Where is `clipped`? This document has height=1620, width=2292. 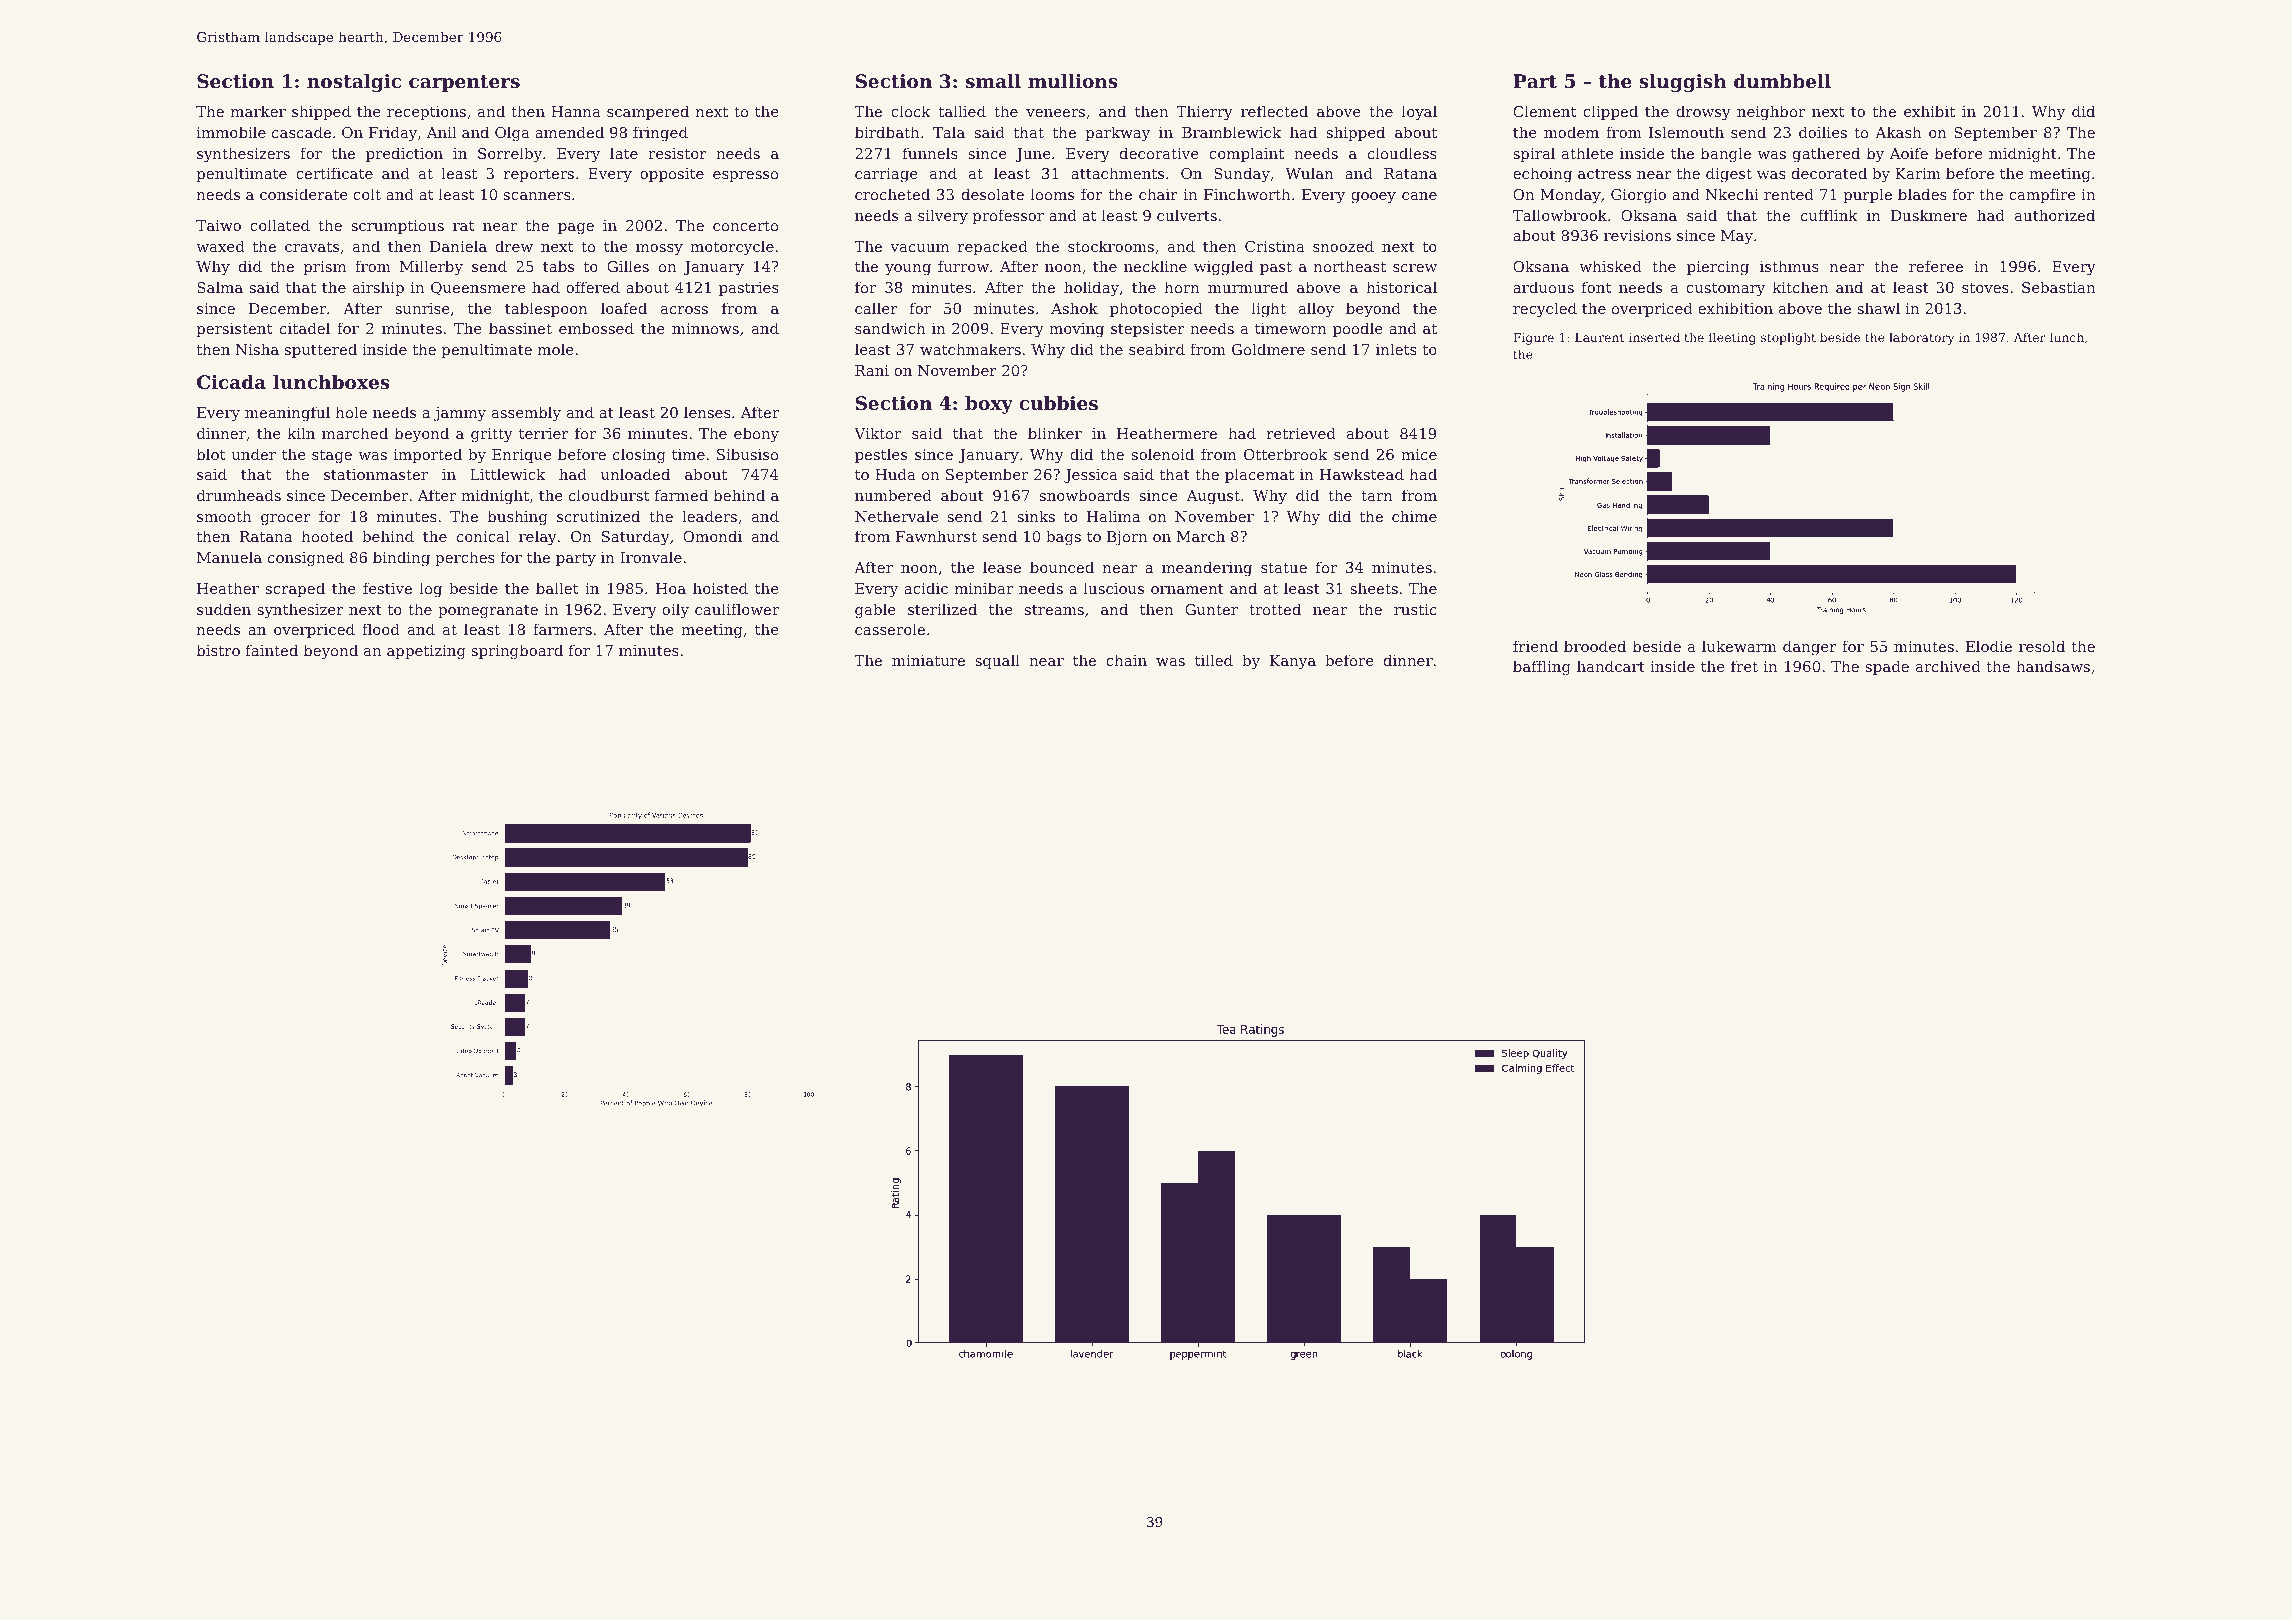
clipped is located at coordinates (1610, 112).
